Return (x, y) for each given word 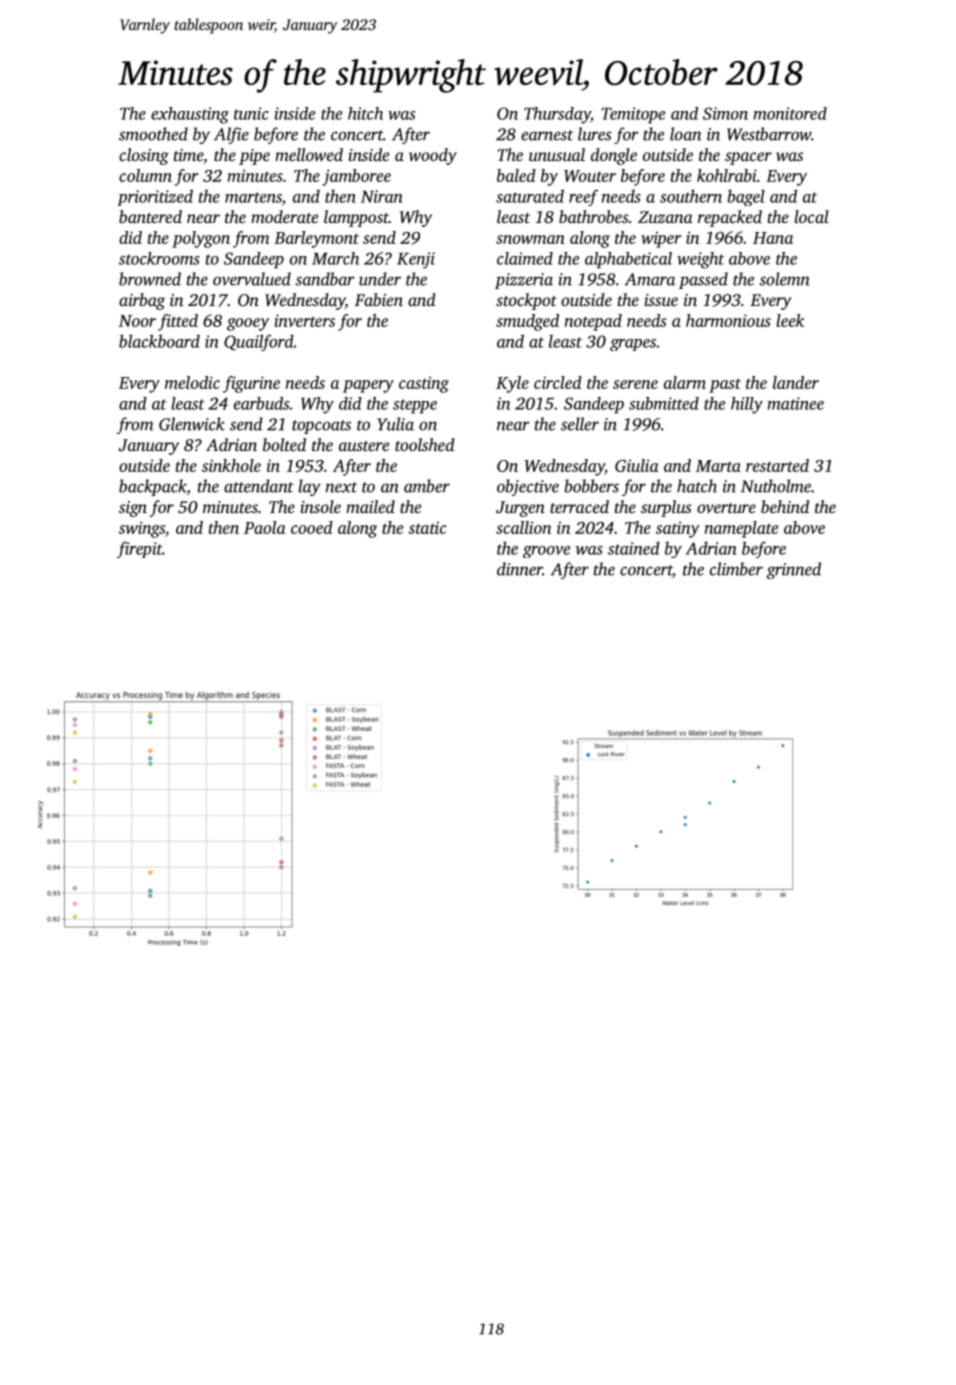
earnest (547, 135)
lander (796, 382)
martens (253, 197)
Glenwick (192, 424)
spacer (748, 158)
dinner (520, 569)
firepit (139, 550)
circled (558, 382)
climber (736, 569)
